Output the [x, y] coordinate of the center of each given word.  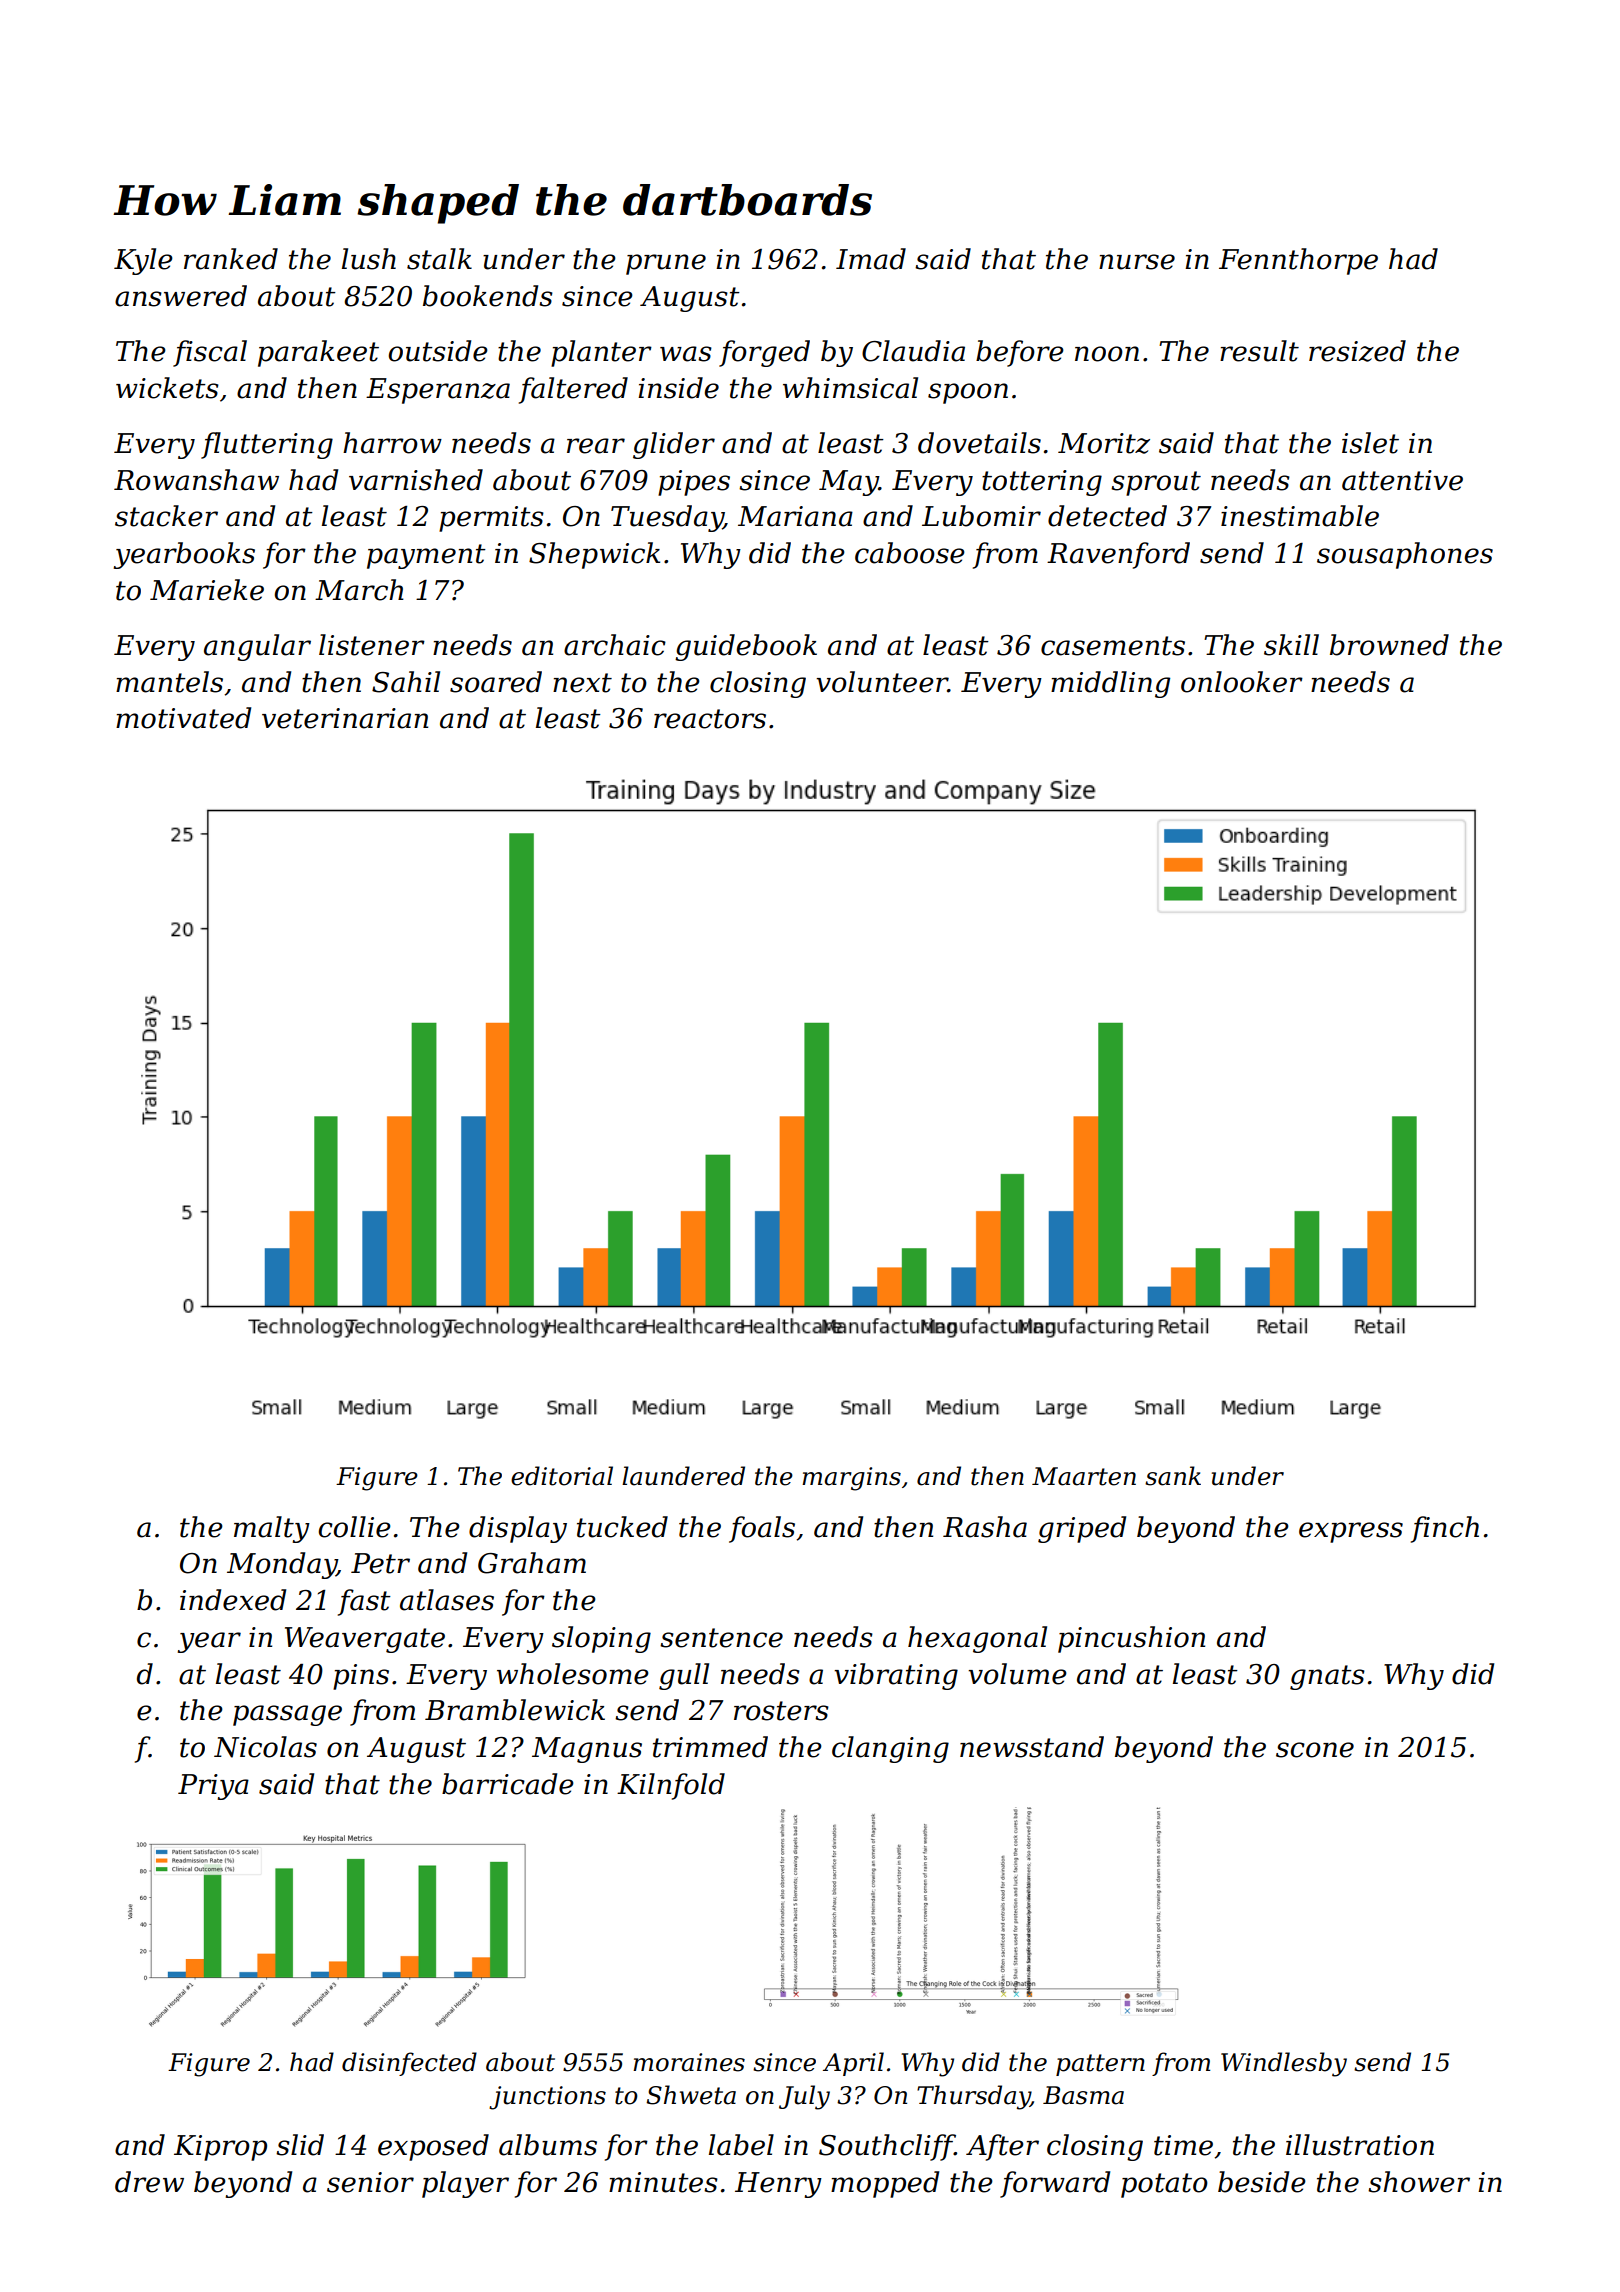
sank [1173, 1476]
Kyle [143, 261]
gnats [1327, 1677]
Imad [871, 259]
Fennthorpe [1298, 261]
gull [684, 1676]
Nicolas [265, 1747]
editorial [562, 1476]
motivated [183, 718]
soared [496, 682]
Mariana [795, 516]
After [1002, 2147]
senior [370, 2182]
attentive [1402, 480]
